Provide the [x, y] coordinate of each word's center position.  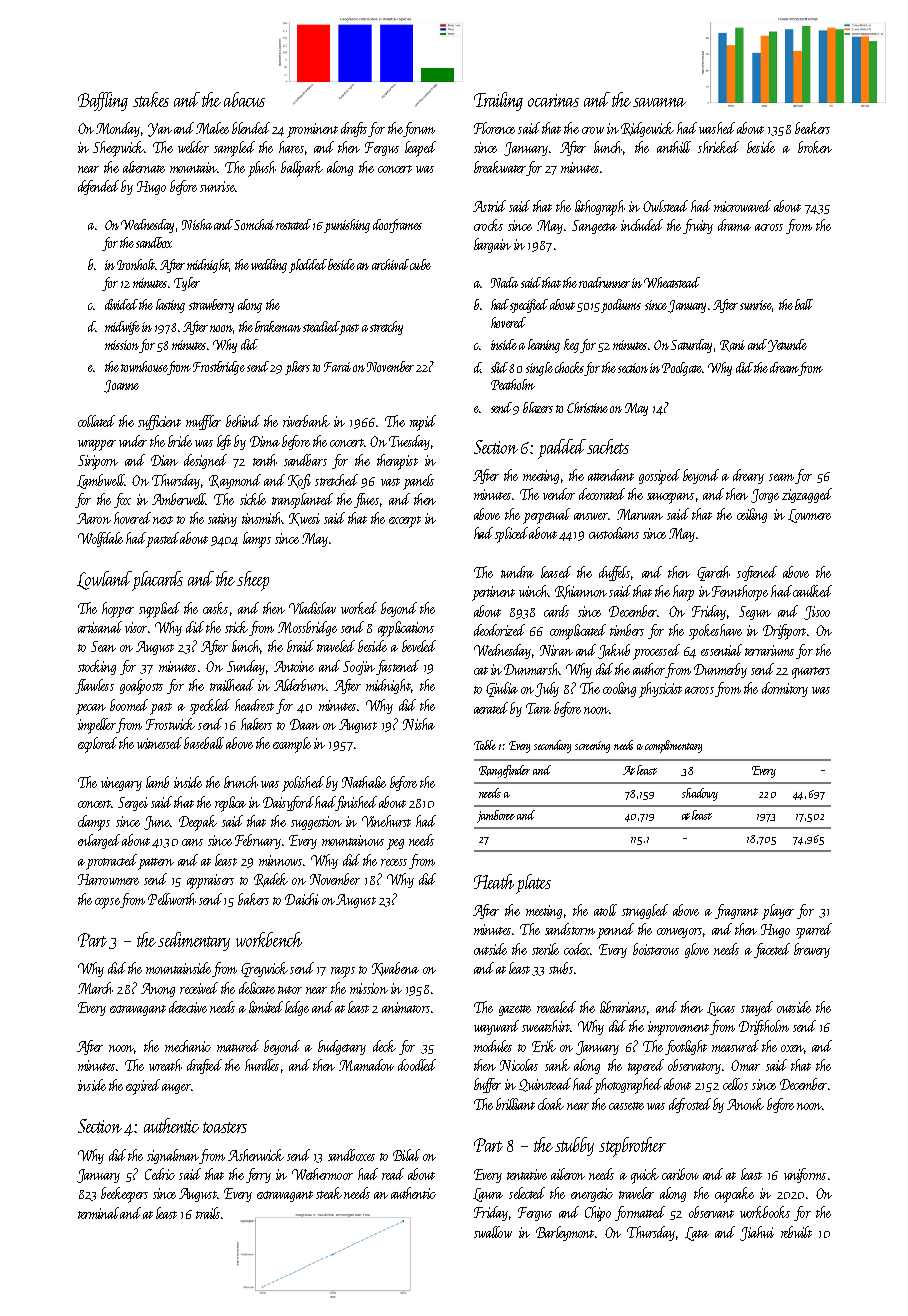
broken [815, 147]
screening [592, 747]
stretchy [386, 328]
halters [256, 724]
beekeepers [124, 1195]
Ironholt [136, 264]
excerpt [405, 522]
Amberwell [179, 499]
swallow [493, 1232]
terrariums [769, 650]
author [649, 669]
